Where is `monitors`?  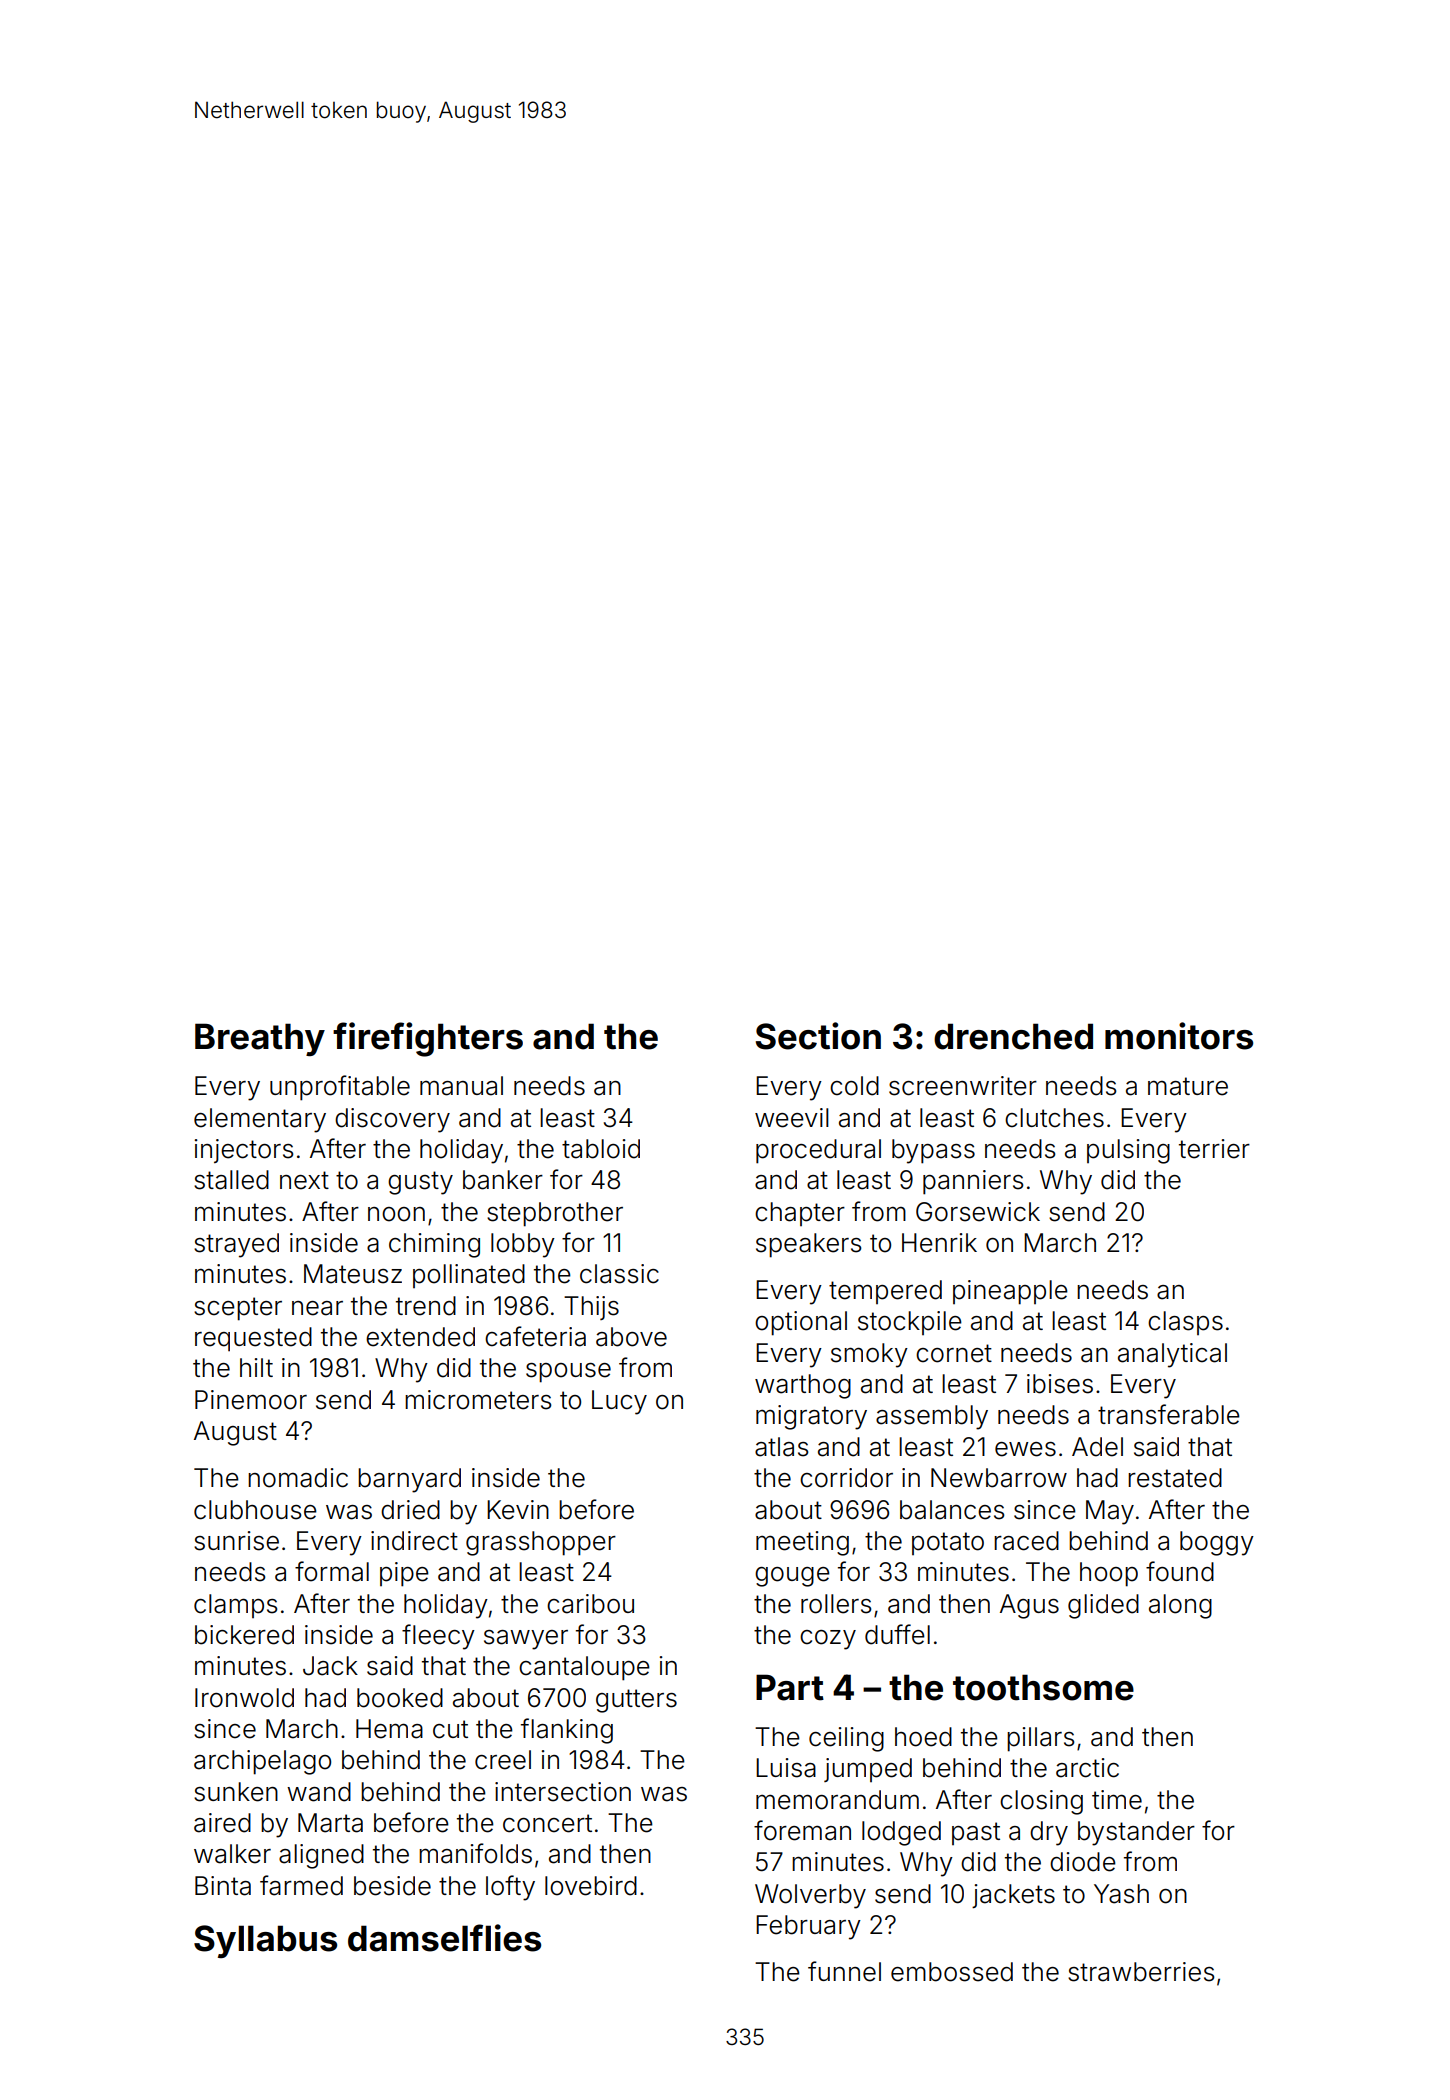 monitors is located at coordinates (1179, 1036).
